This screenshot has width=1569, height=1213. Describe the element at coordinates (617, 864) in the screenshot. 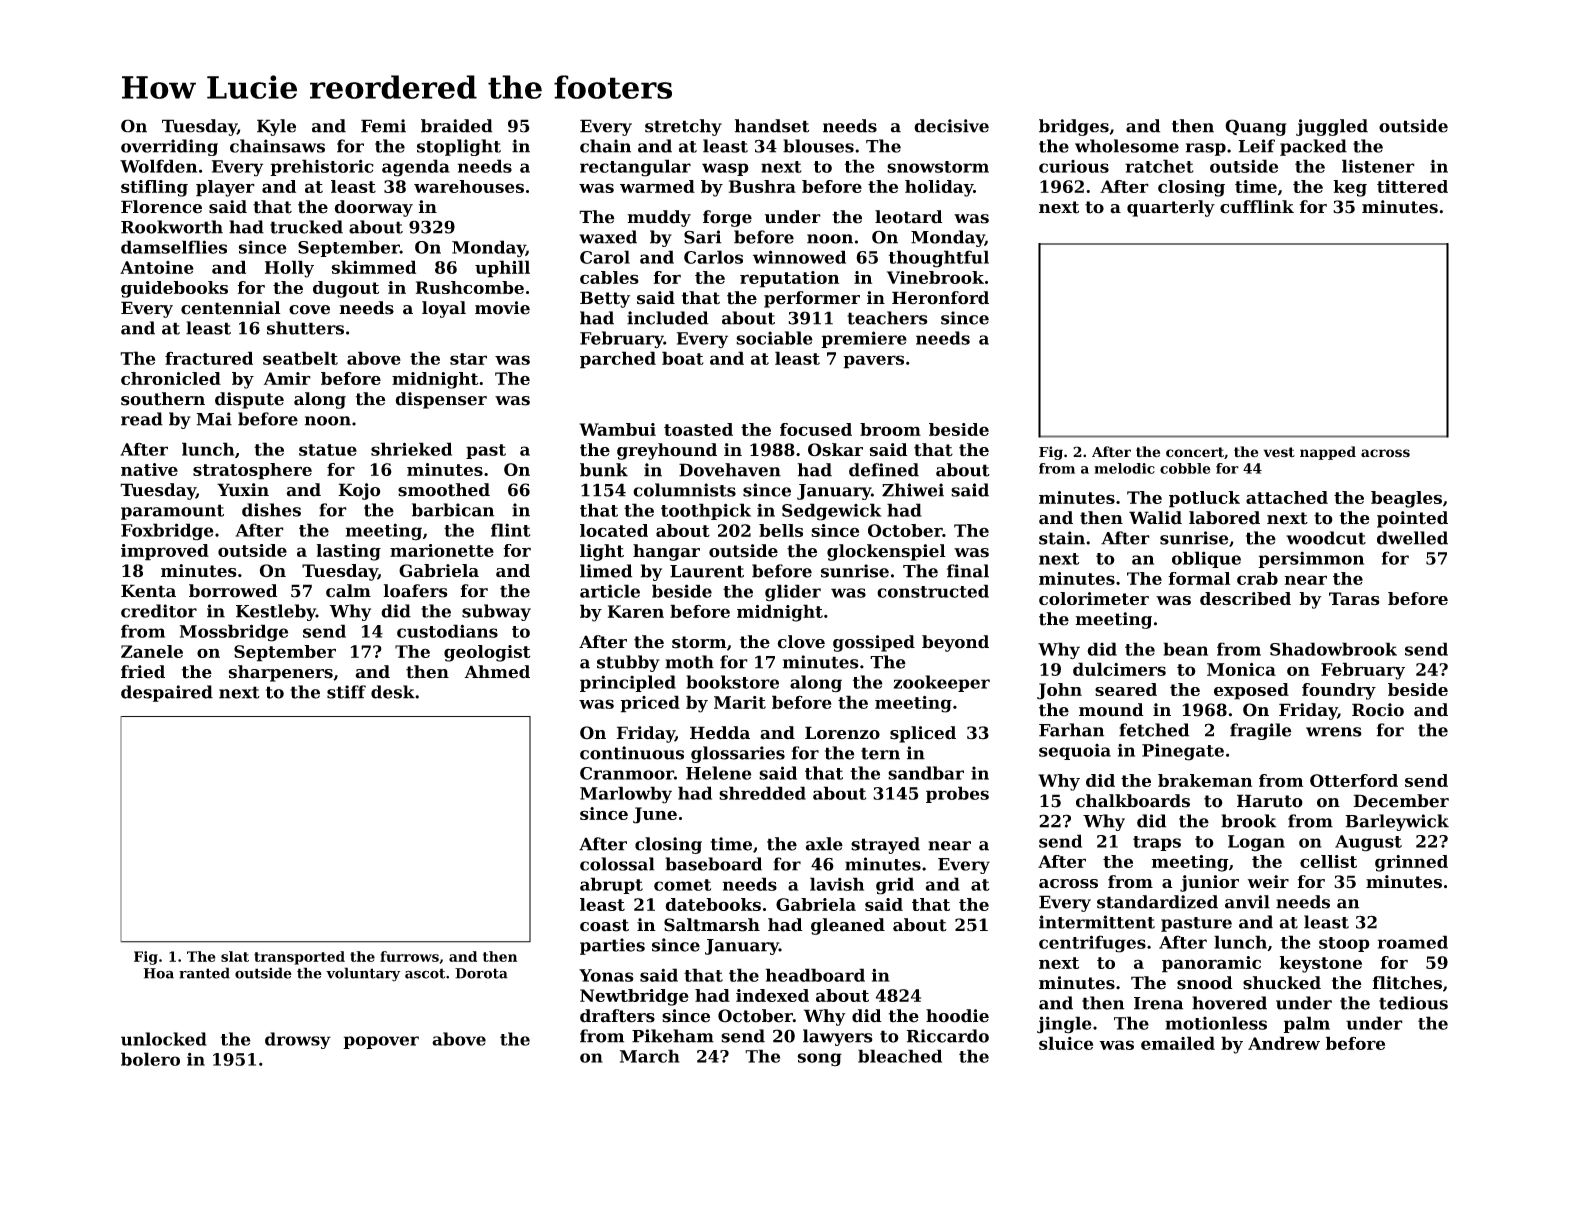

I see `colossal` at that location.
